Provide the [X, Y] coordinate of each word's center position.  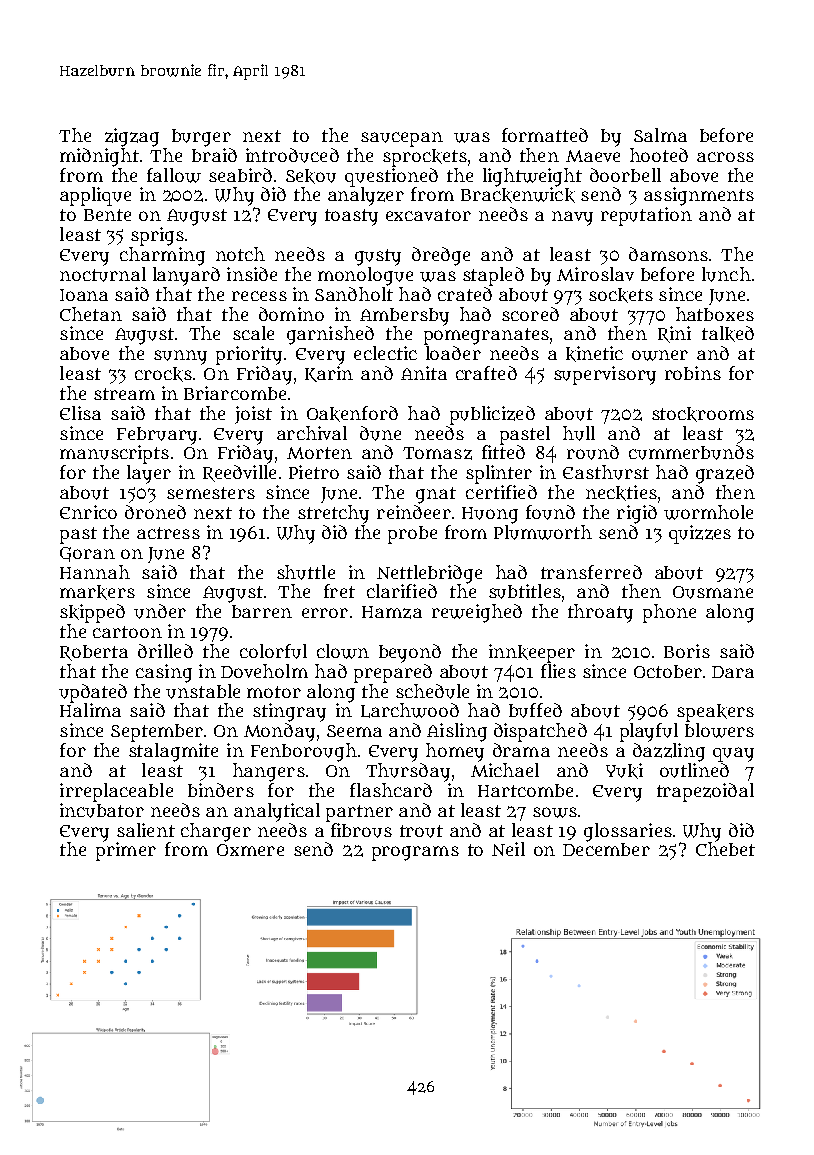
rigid [637, 514]
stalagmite [173, 752]
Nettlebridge [429, 574]
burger [201, 138]
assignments [699, 196]
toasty [351, 217]
